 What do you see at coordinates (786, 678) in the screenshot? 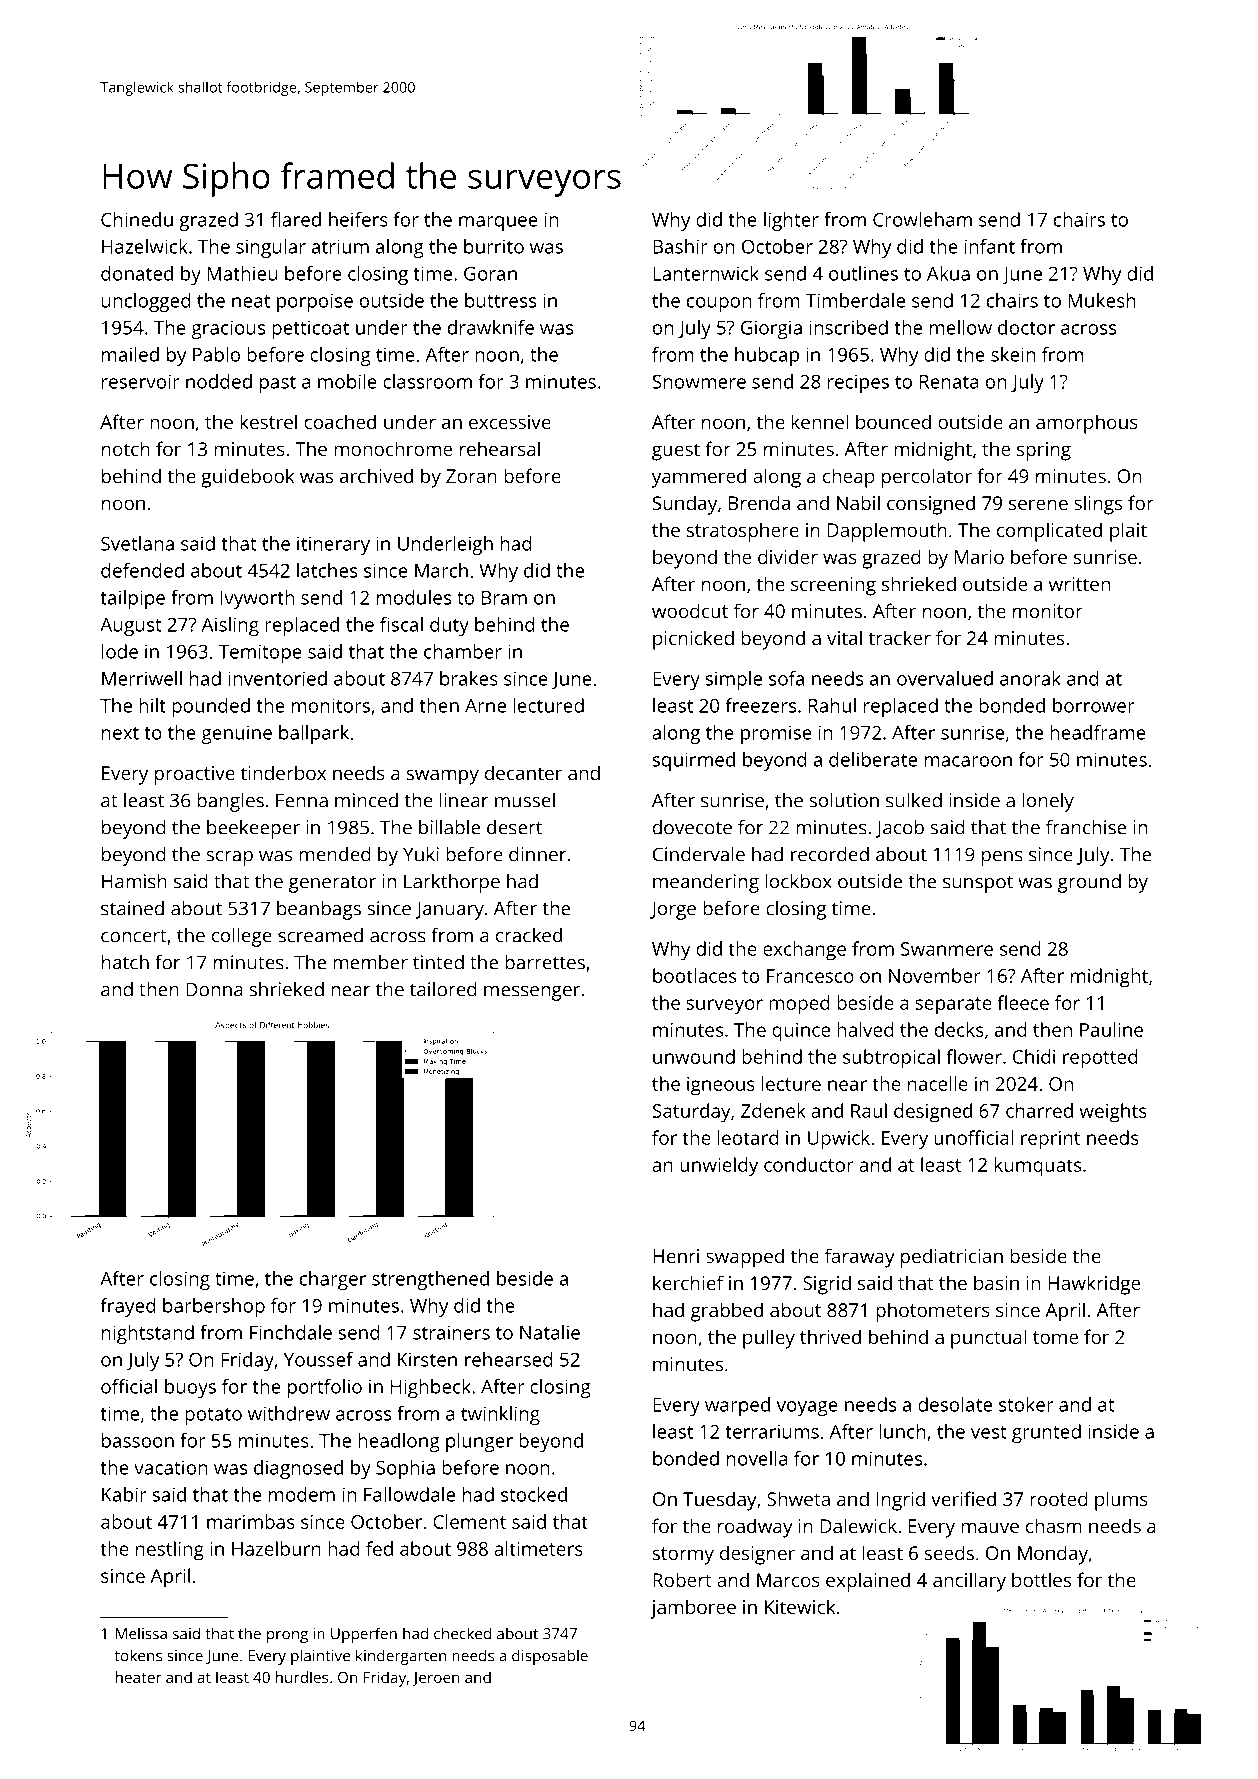
I see `sofa` at bounding box center [786, 678].
